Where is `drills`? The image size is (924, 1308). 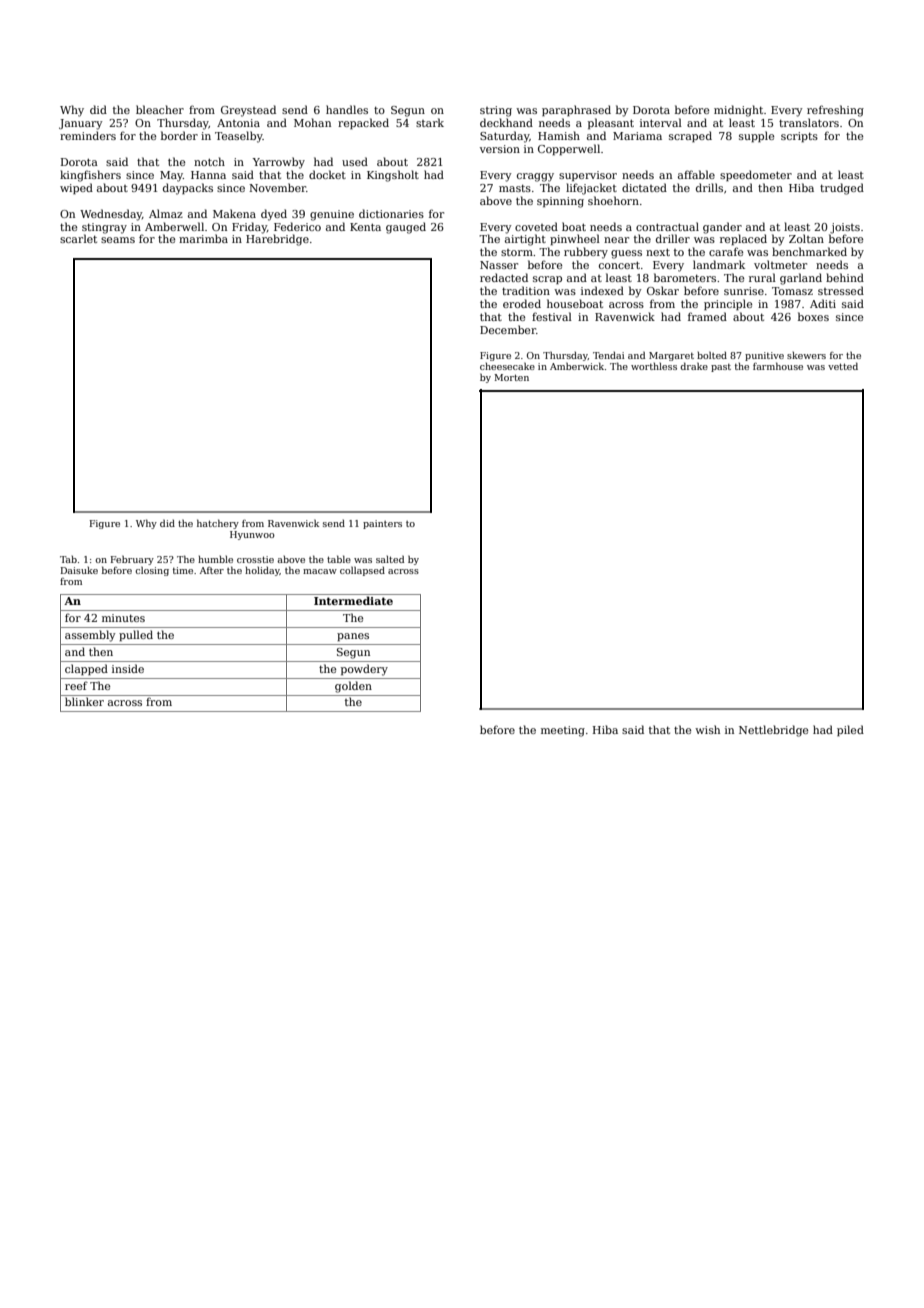 drills is located at coordinates (709, 187).
